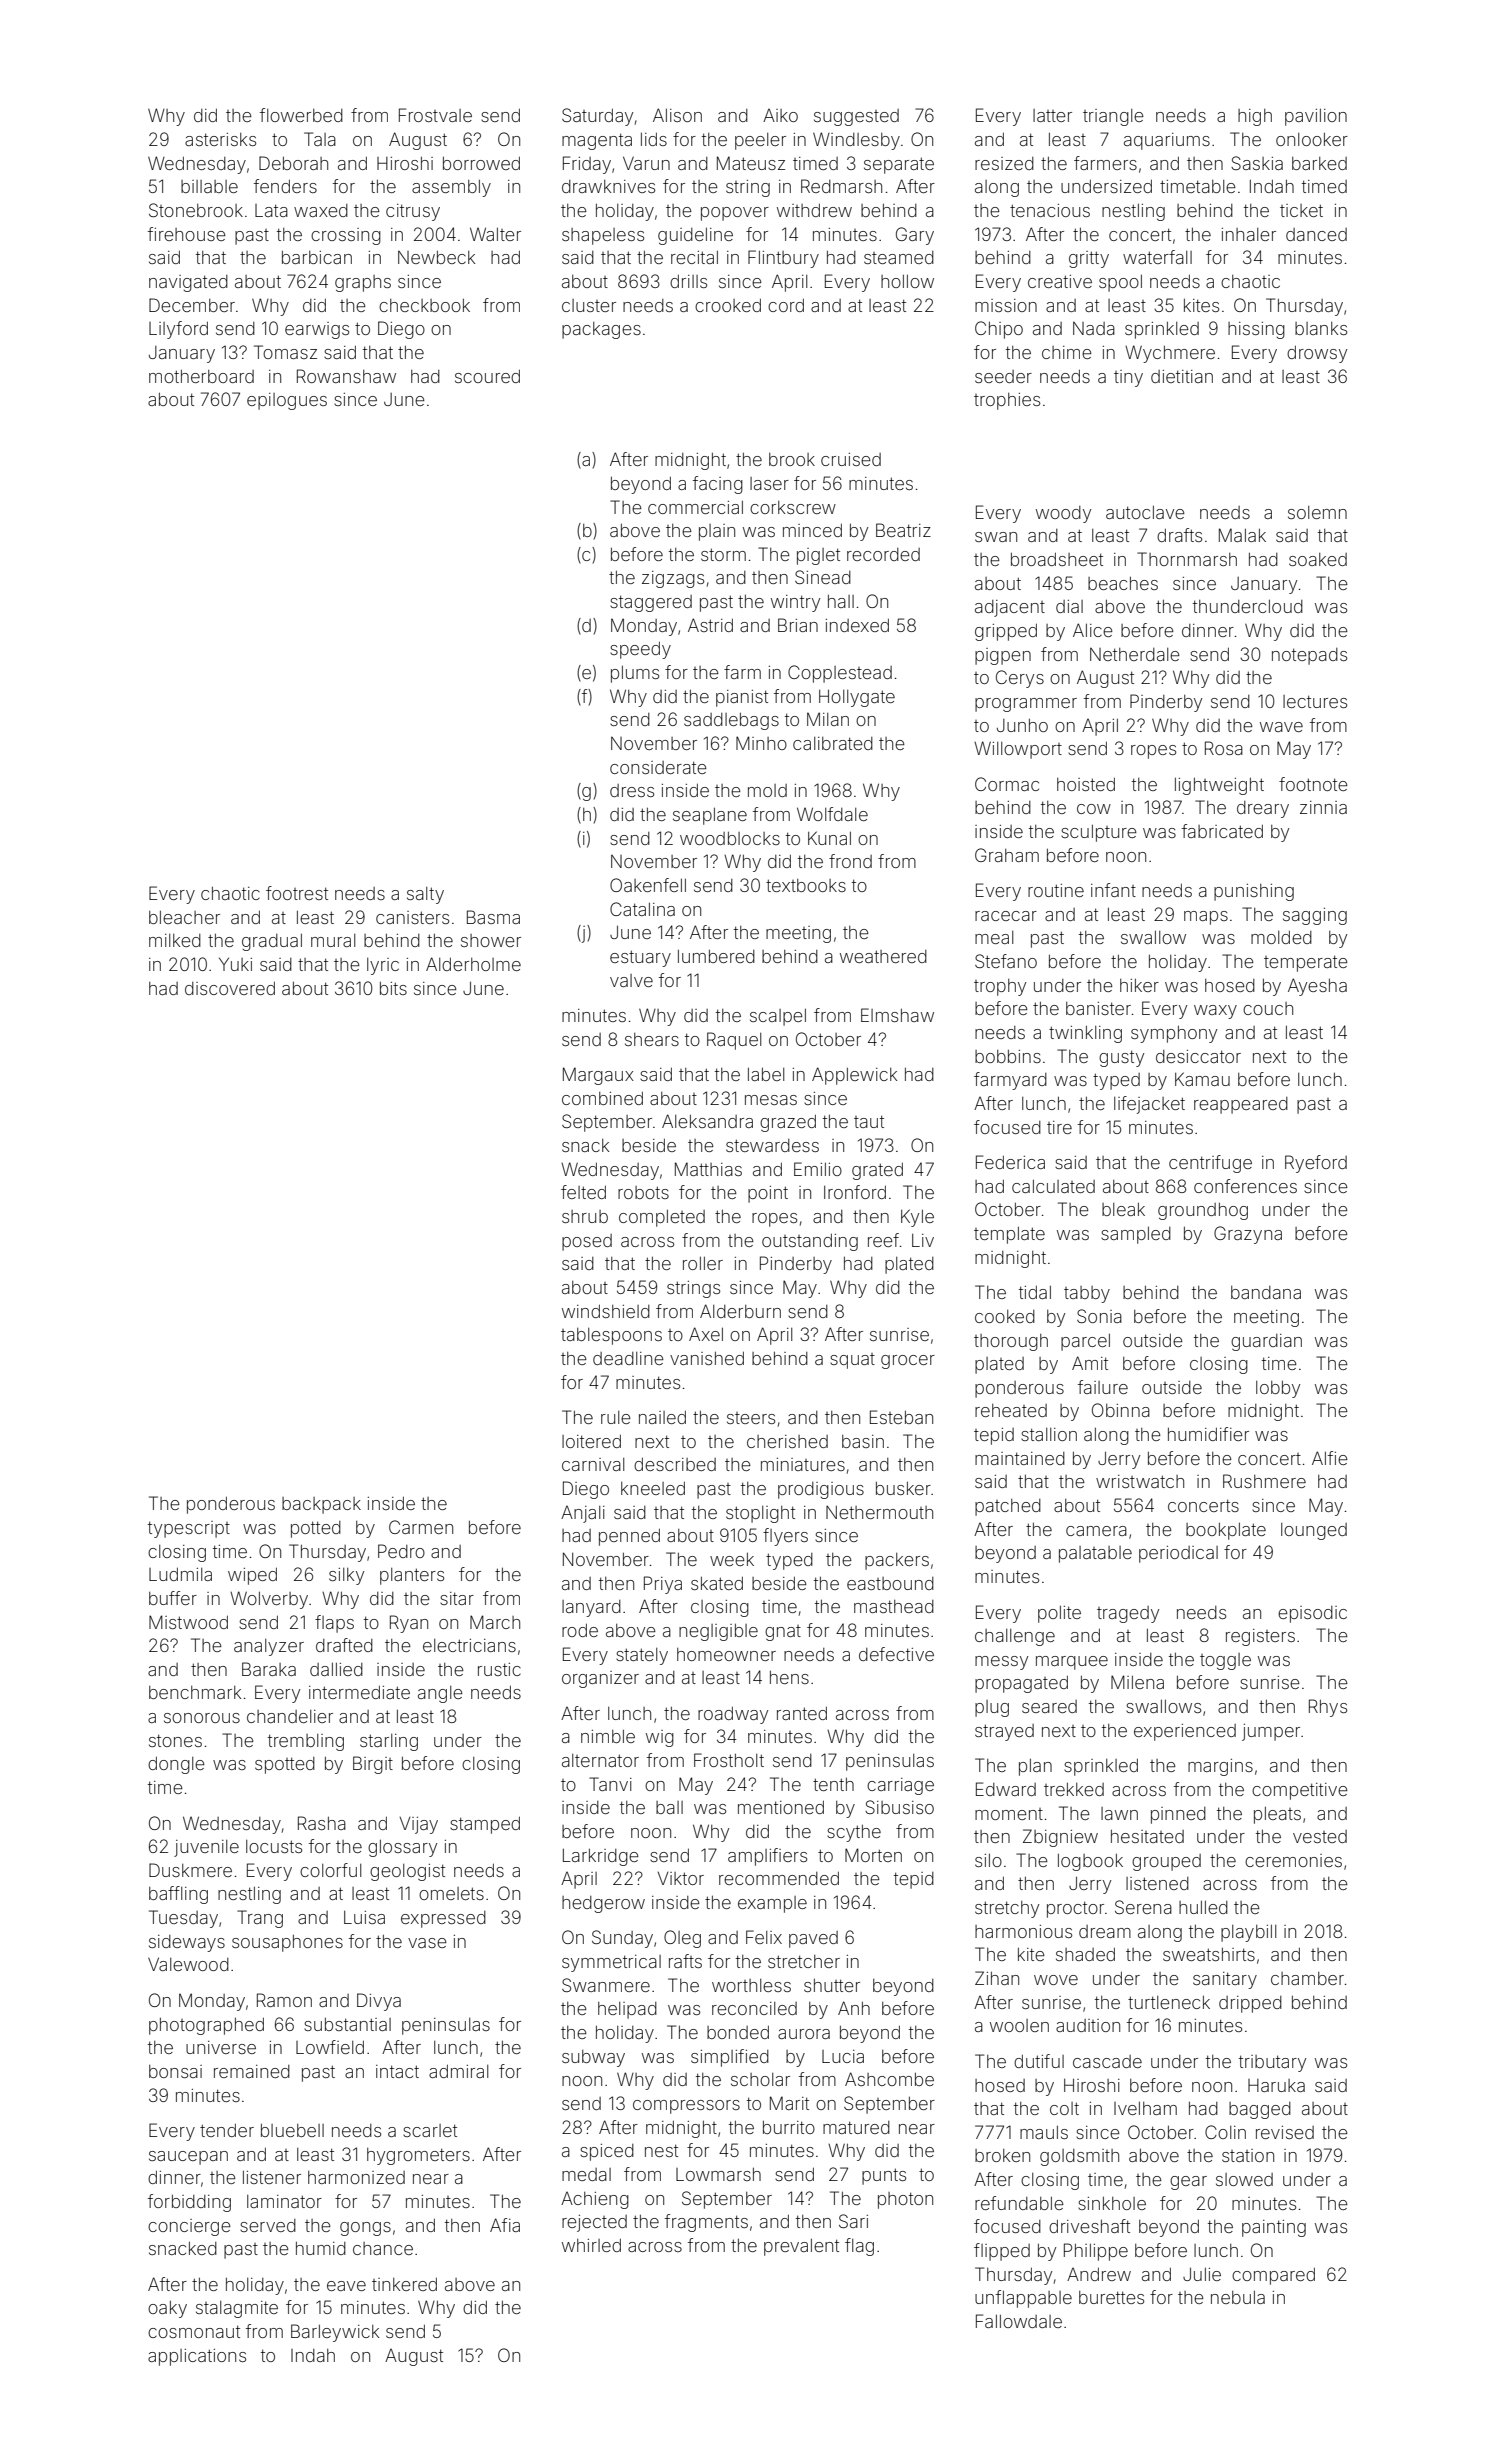 The height and width of the image is (2464, 1496). What do you see at coordinates (1111, 2297) in the image?
I see `burettes` at bounding box center [1111, 2297].
